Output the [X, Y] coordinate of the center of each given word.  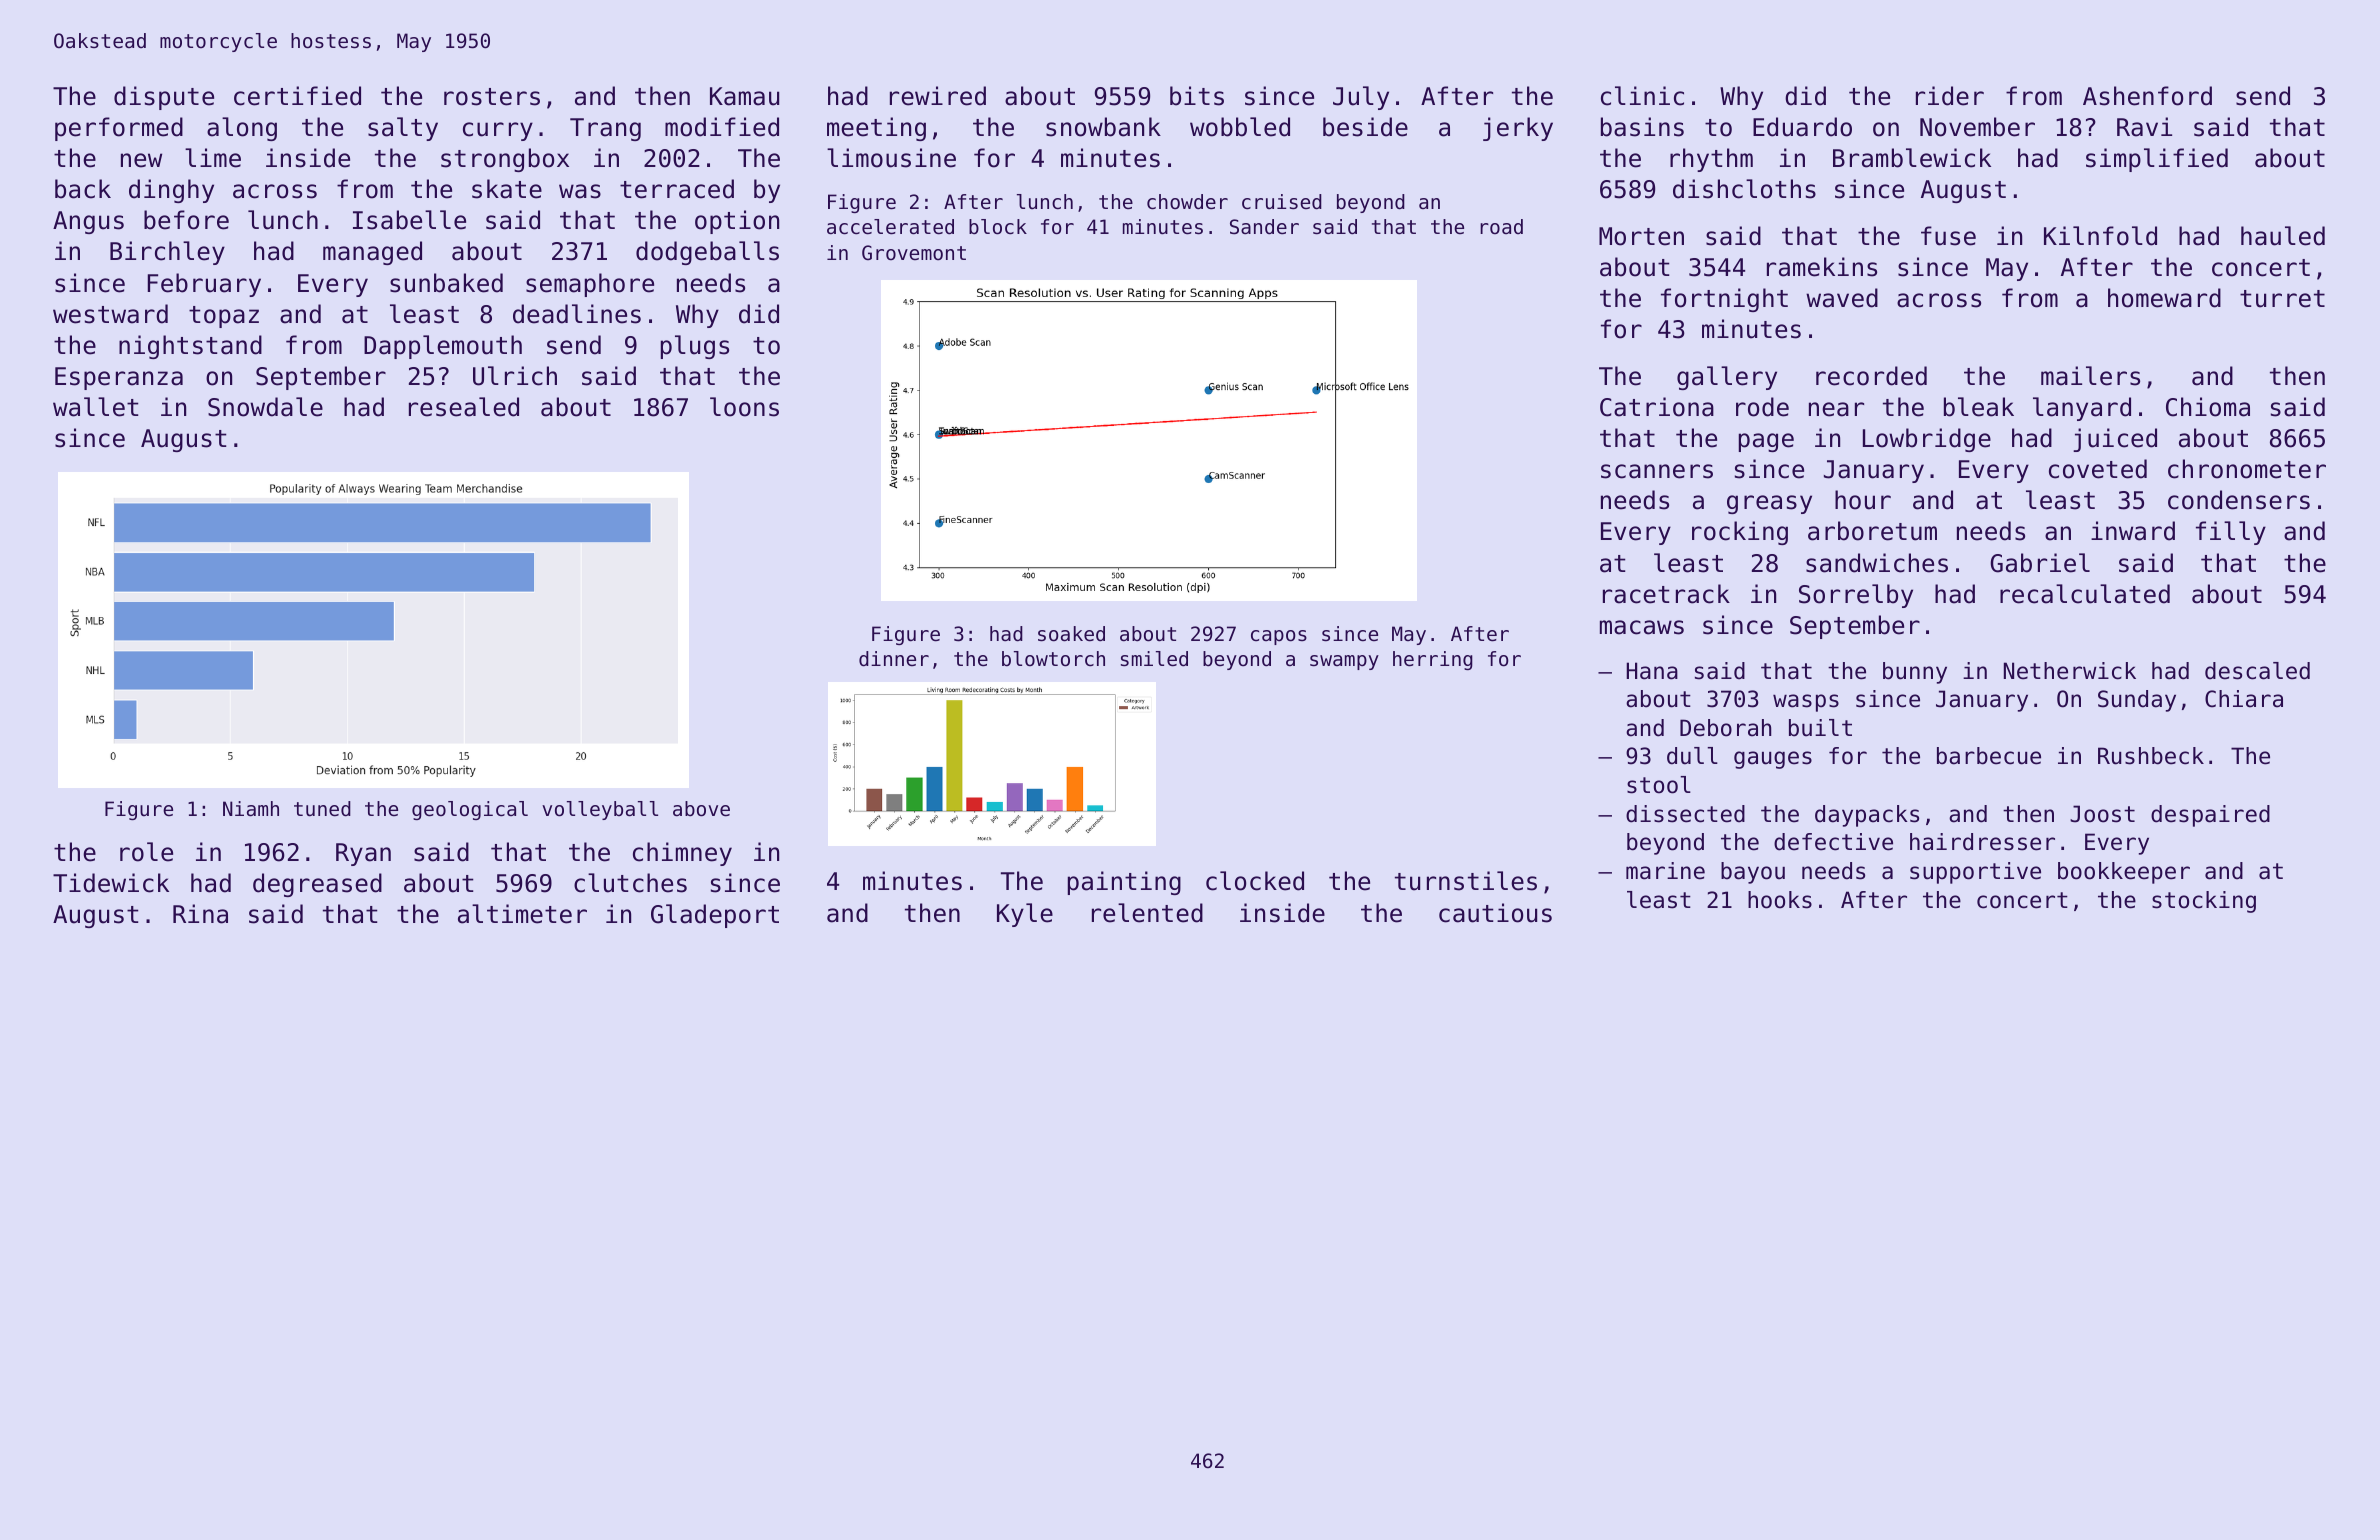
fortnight [1724, 300]
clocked [1255, 881]
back [83, 189]
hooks [1780, 900]
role [146, 852]
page [1766, 442]
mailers [2090, 376]
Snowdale [265, 407]
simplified [2157, 160]
